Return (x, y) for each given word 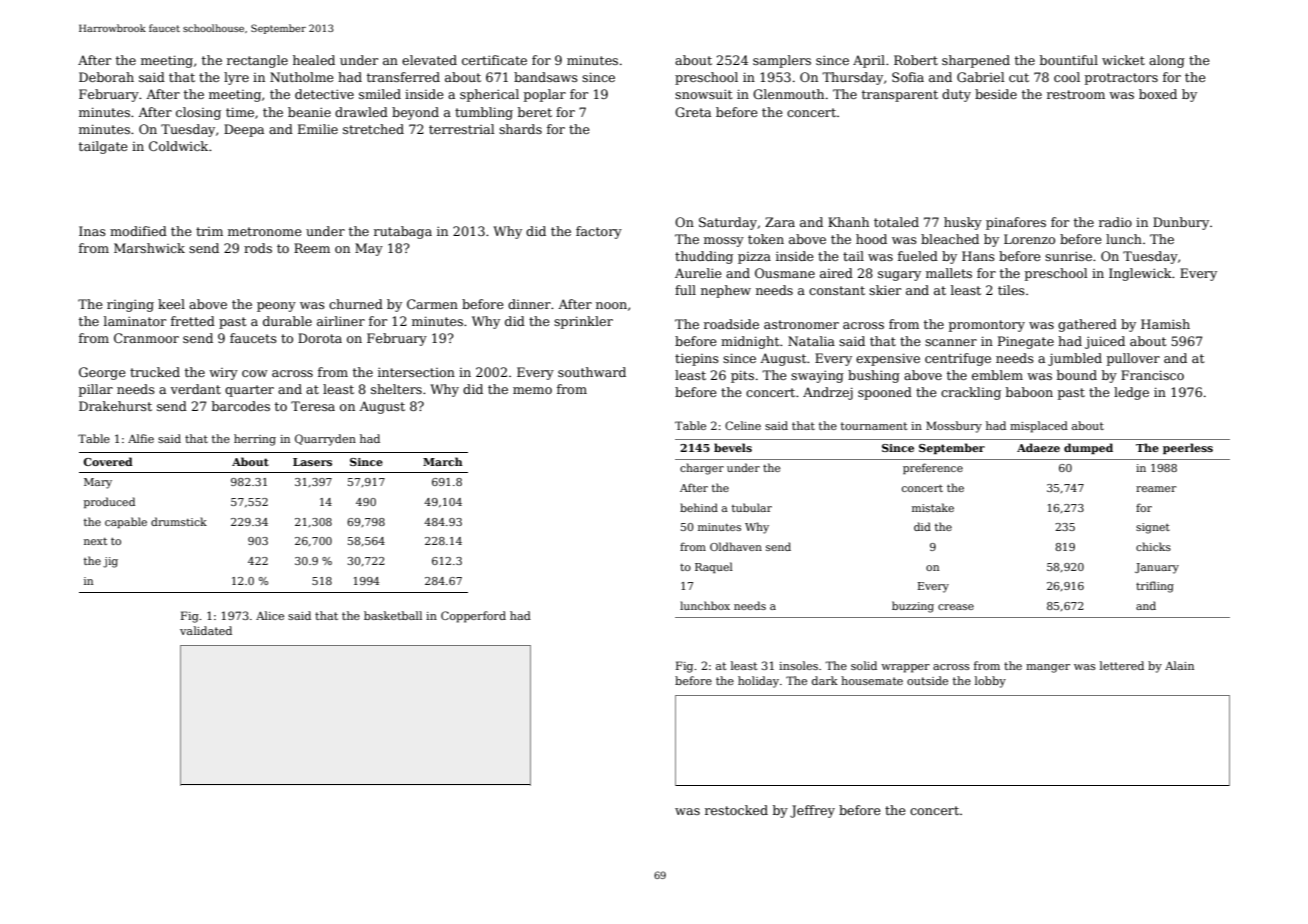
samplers (782, 61)
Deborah (106, 77)
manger (1048, 668)
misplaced (1039, 427)
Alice (270, 615)
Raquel (714, 567)
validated (206, 630)
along (1167, 61)
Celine (743, 425)
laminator (135, 321)
